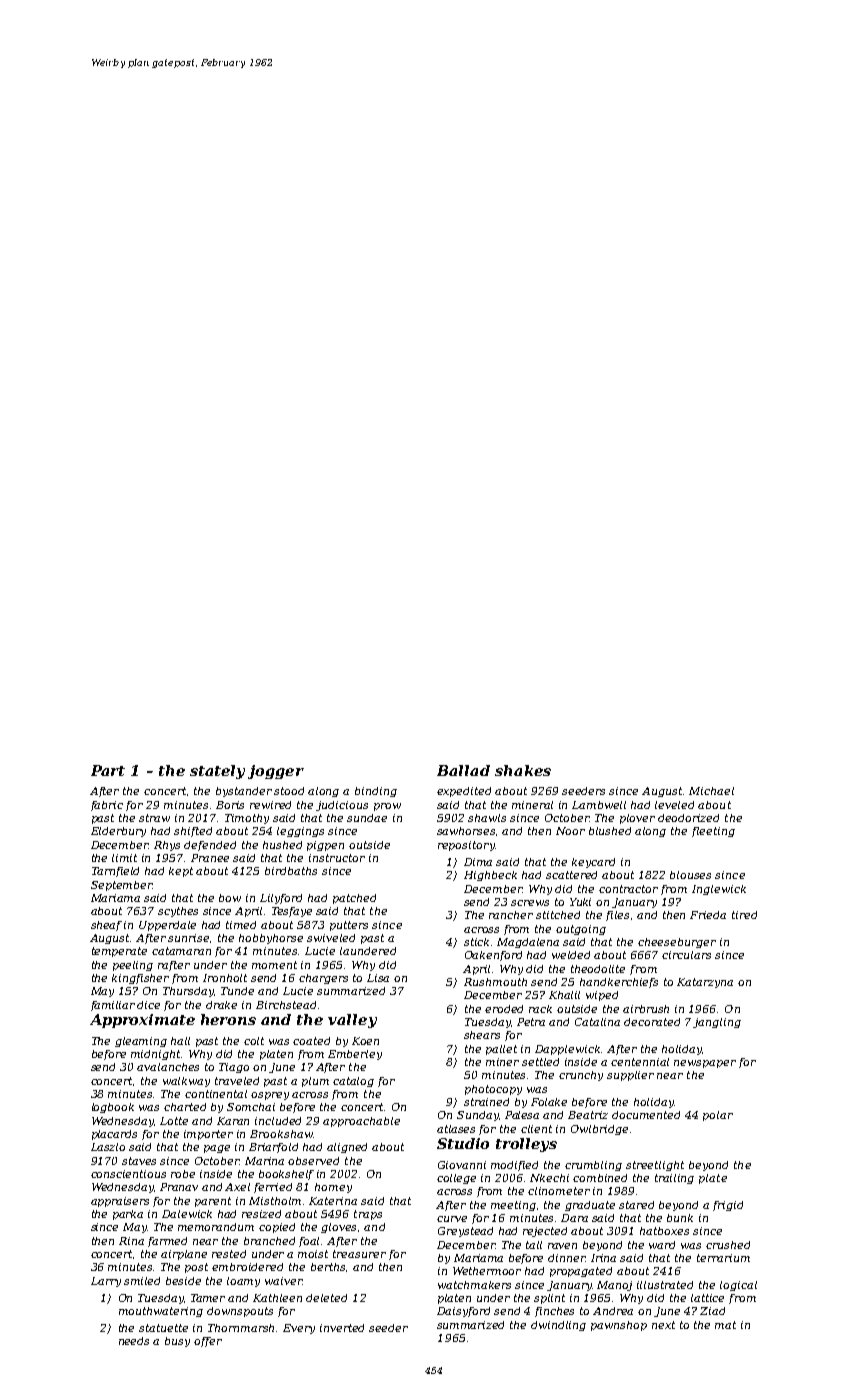 This document has height=1400, width=849. Describe the element at coordinates (680, 1218) in the document. I see `bunk` at that location.
